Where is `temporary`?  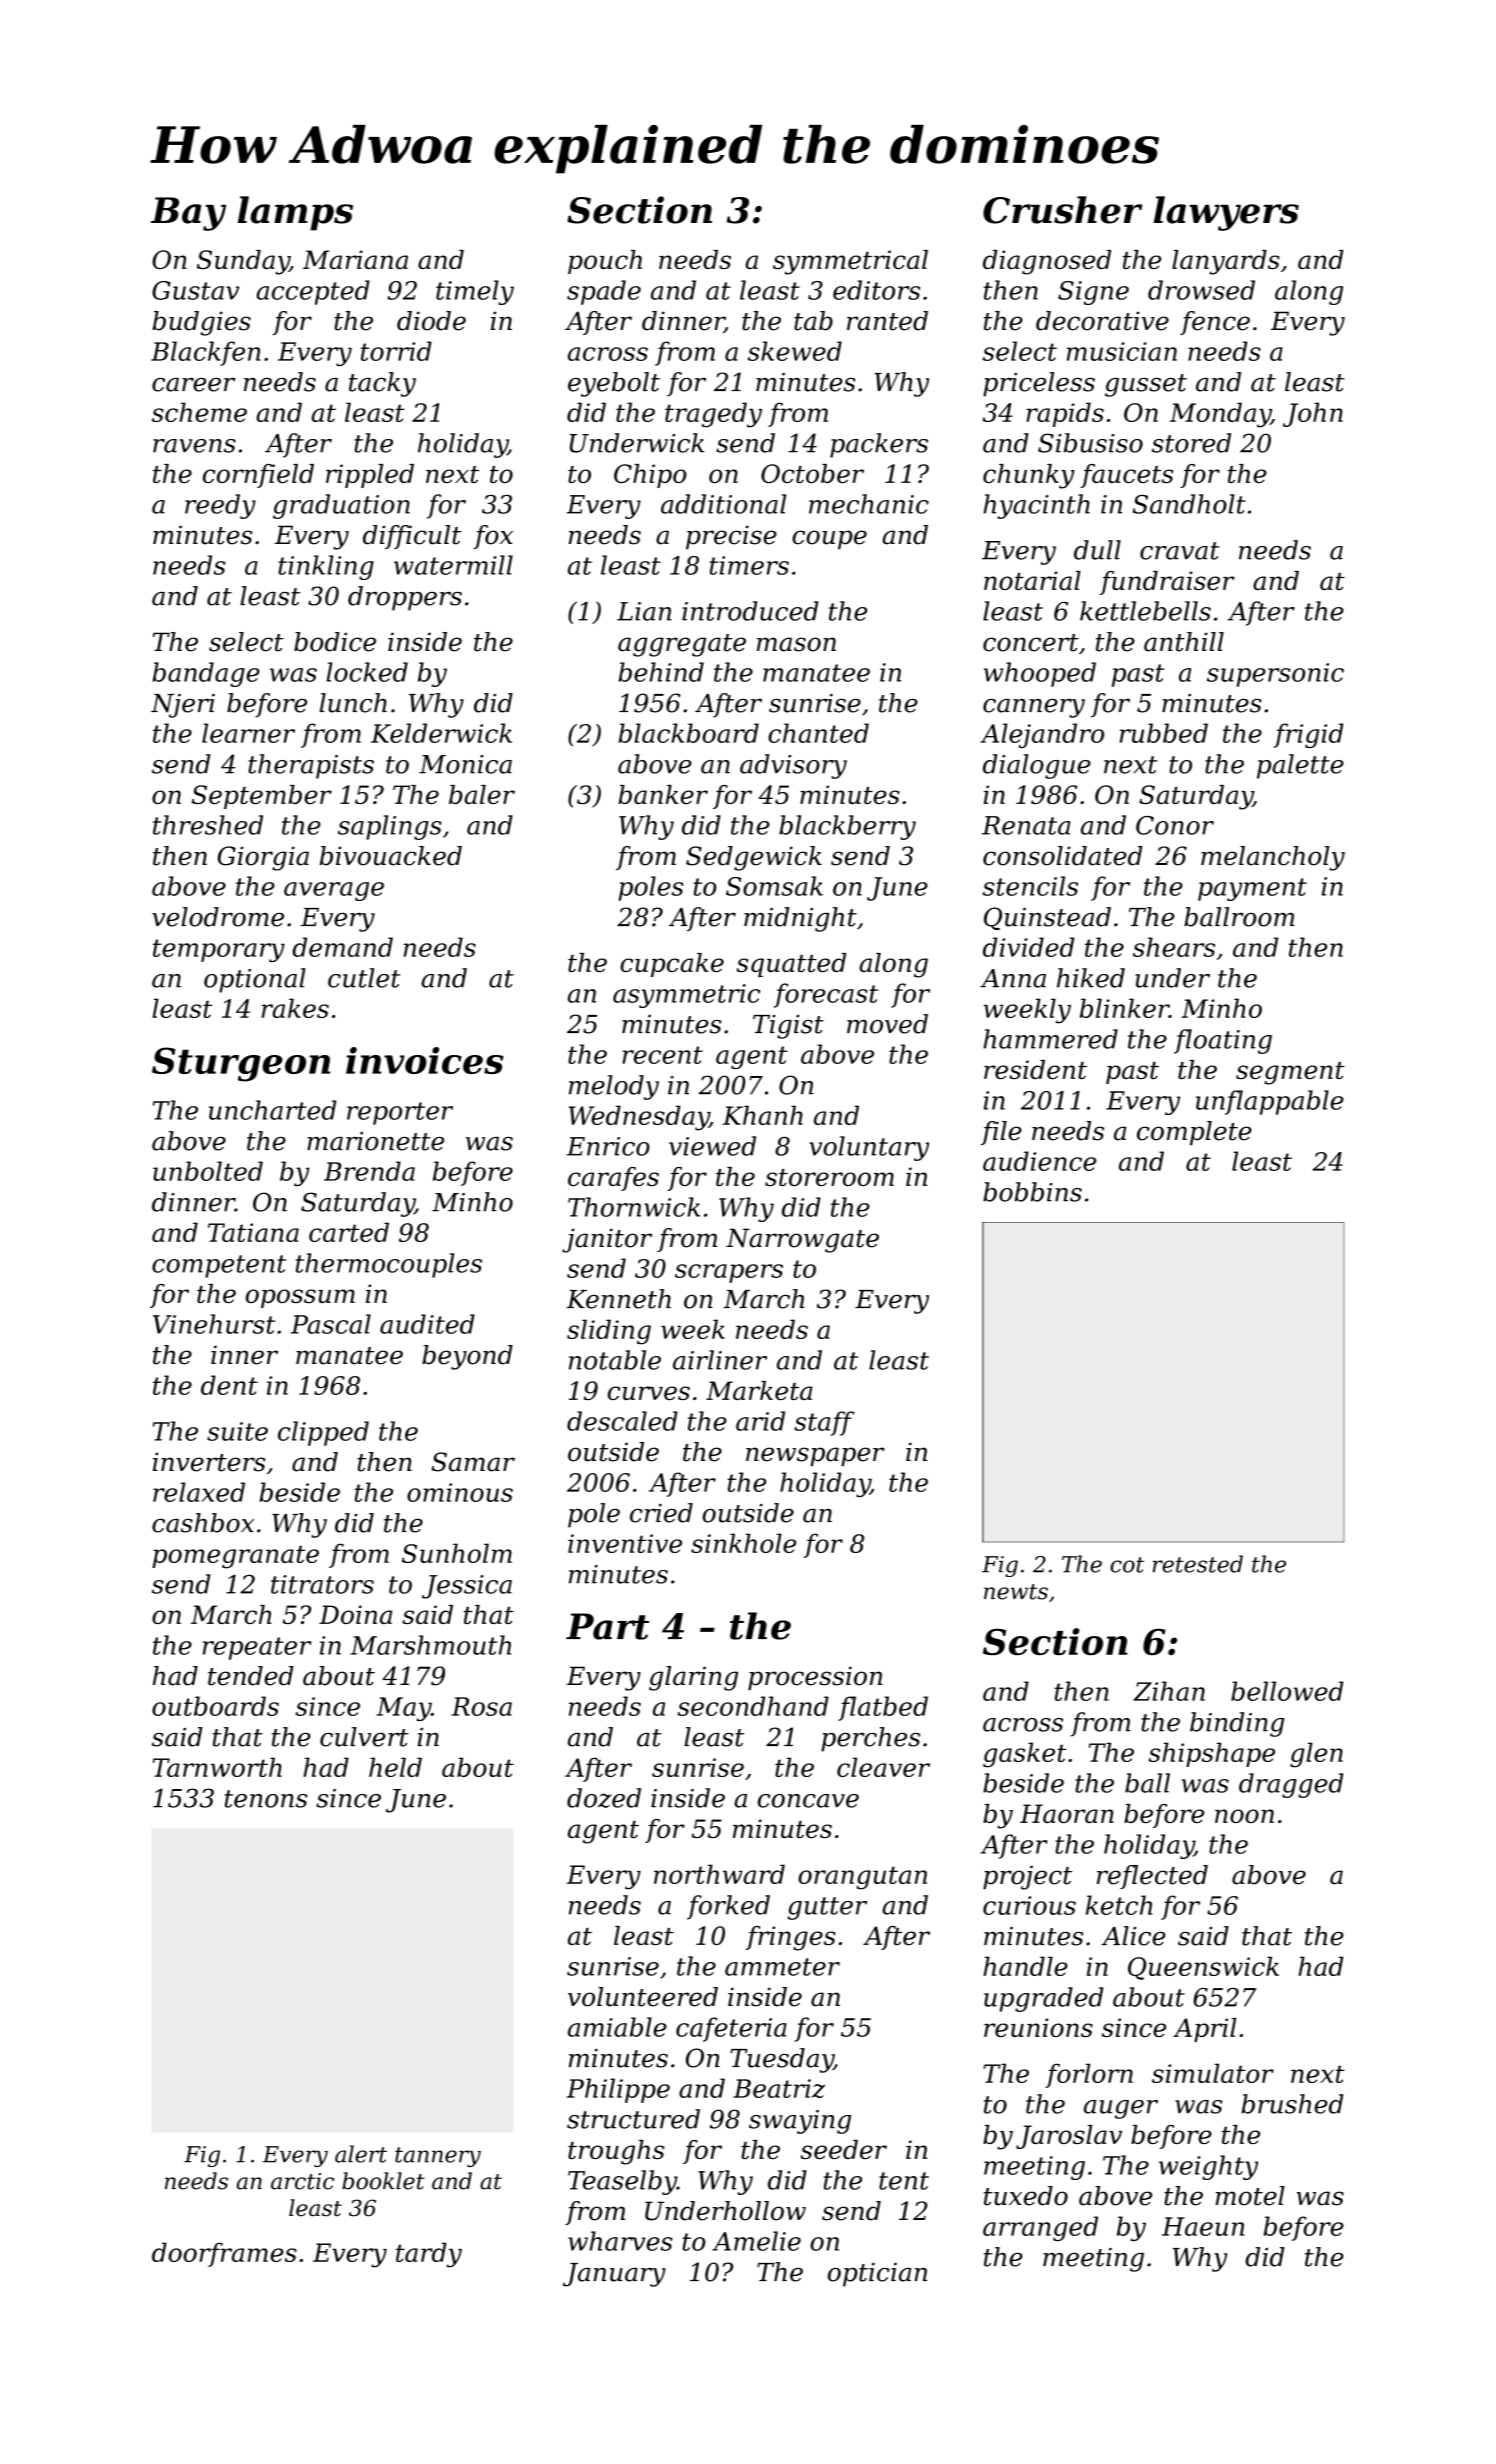
temporary is located at coordinates (219, 950).
